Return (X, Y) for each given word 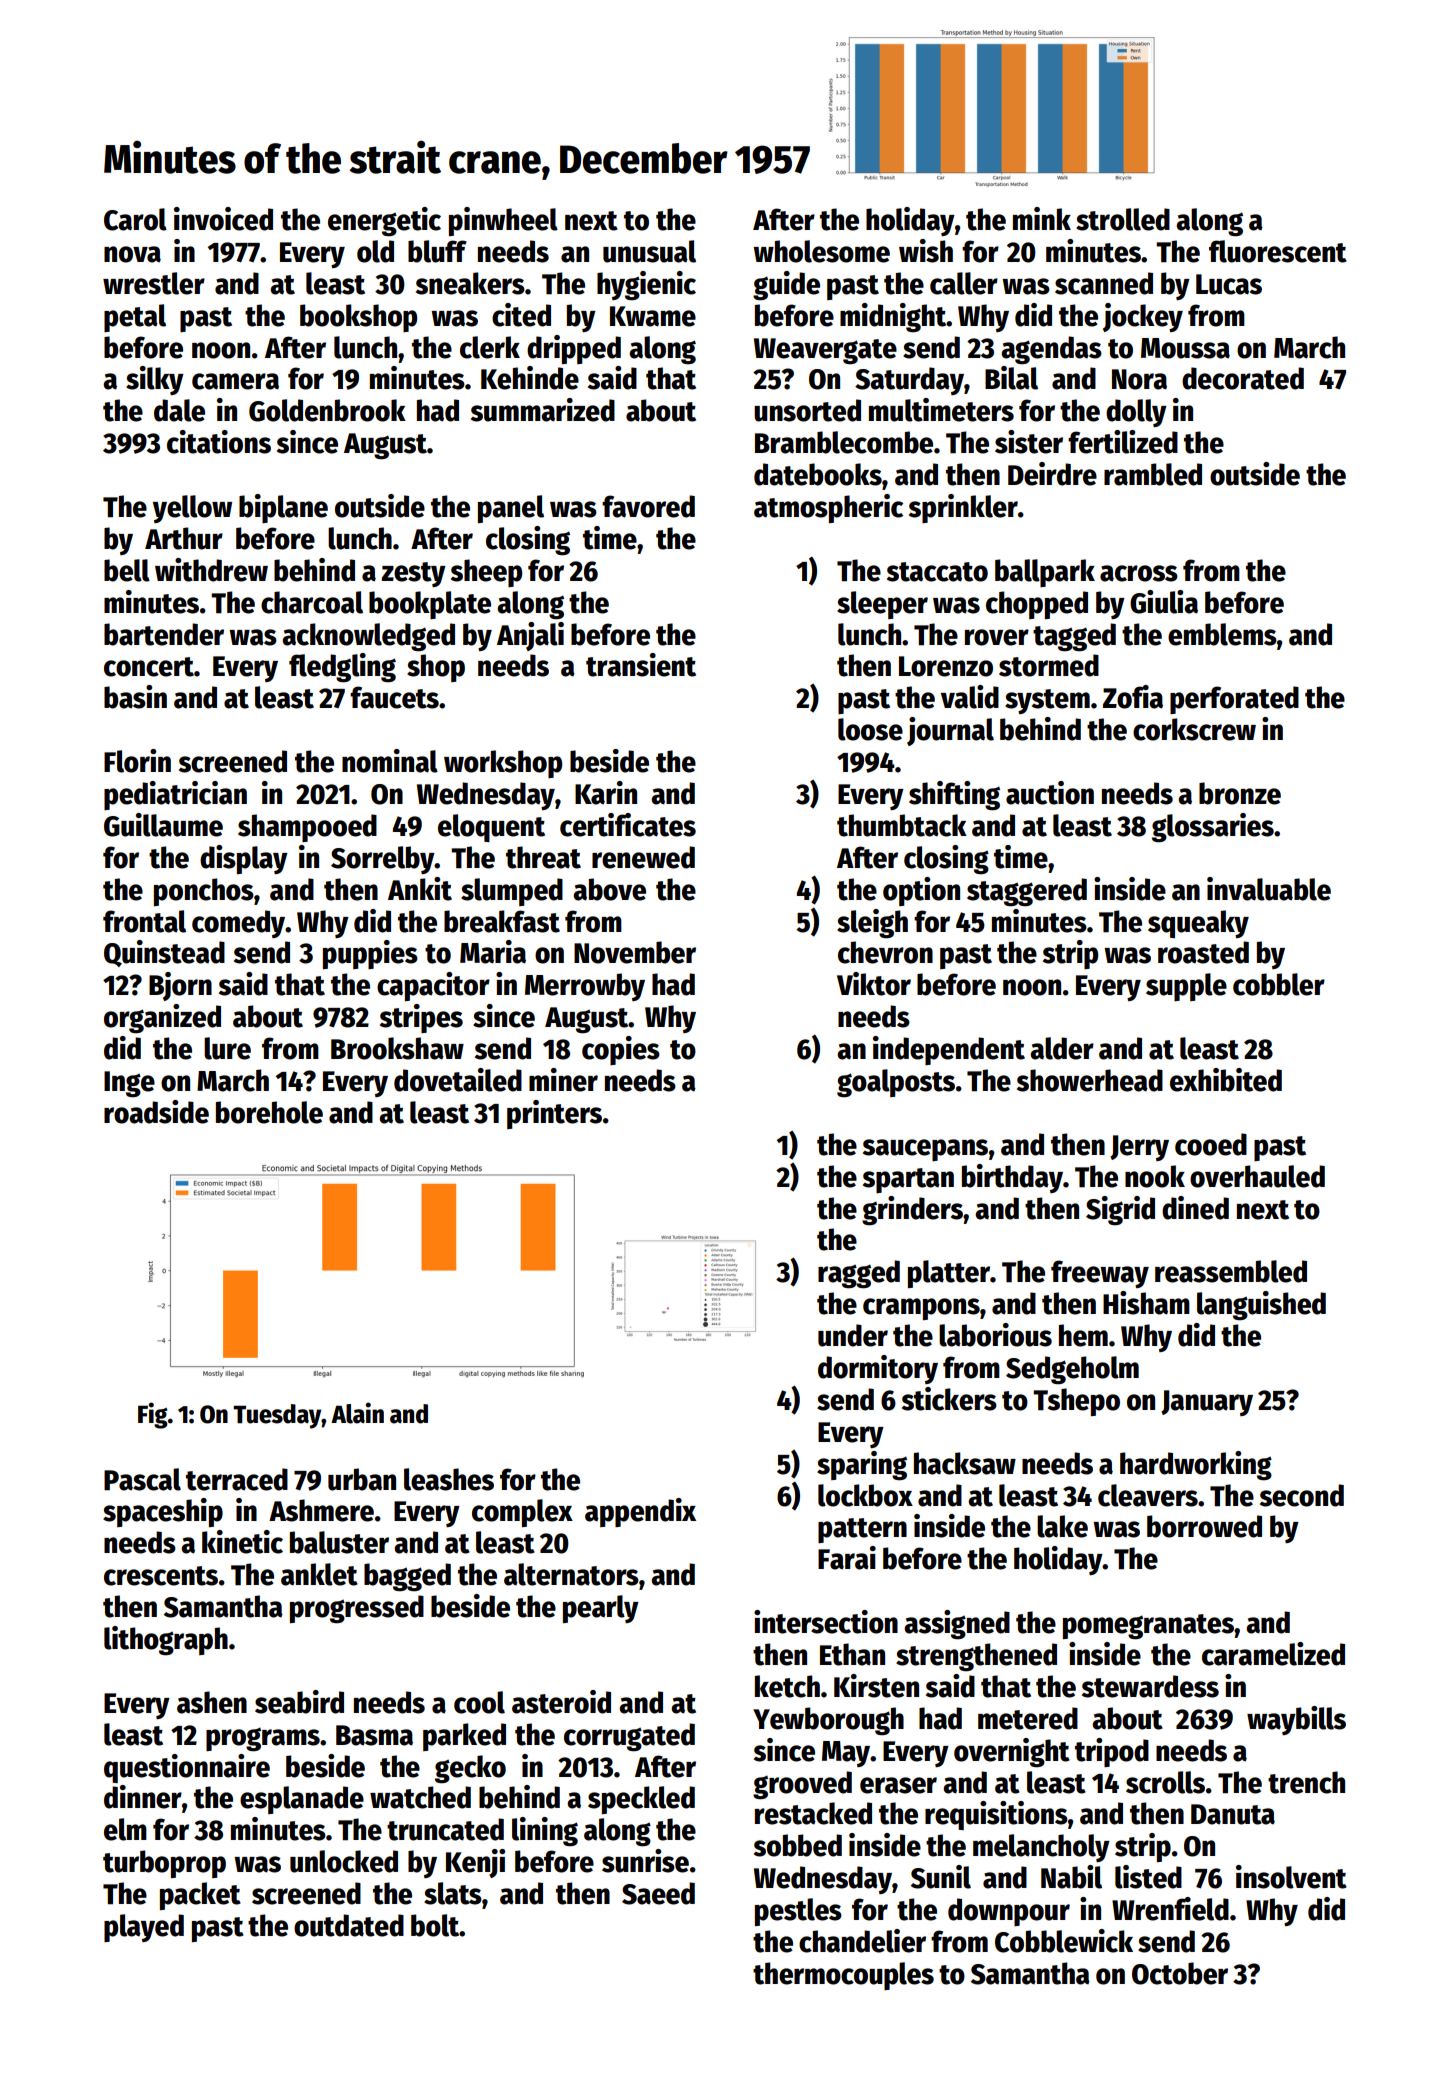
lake (1062, 1526)
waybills (1296, 1720)
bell (127, 570)
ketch (787, 1686)
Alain (357, 1413)
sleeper (882, 605)
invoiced (223, 219)
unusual (649, 251)
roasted (1203, 952)
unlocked (344, 1861)
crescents (161, 1576)
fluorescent (1278, 251)
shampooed (307, 828)
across (1139, 573)
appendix (640, 1512)
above (609, 889)
